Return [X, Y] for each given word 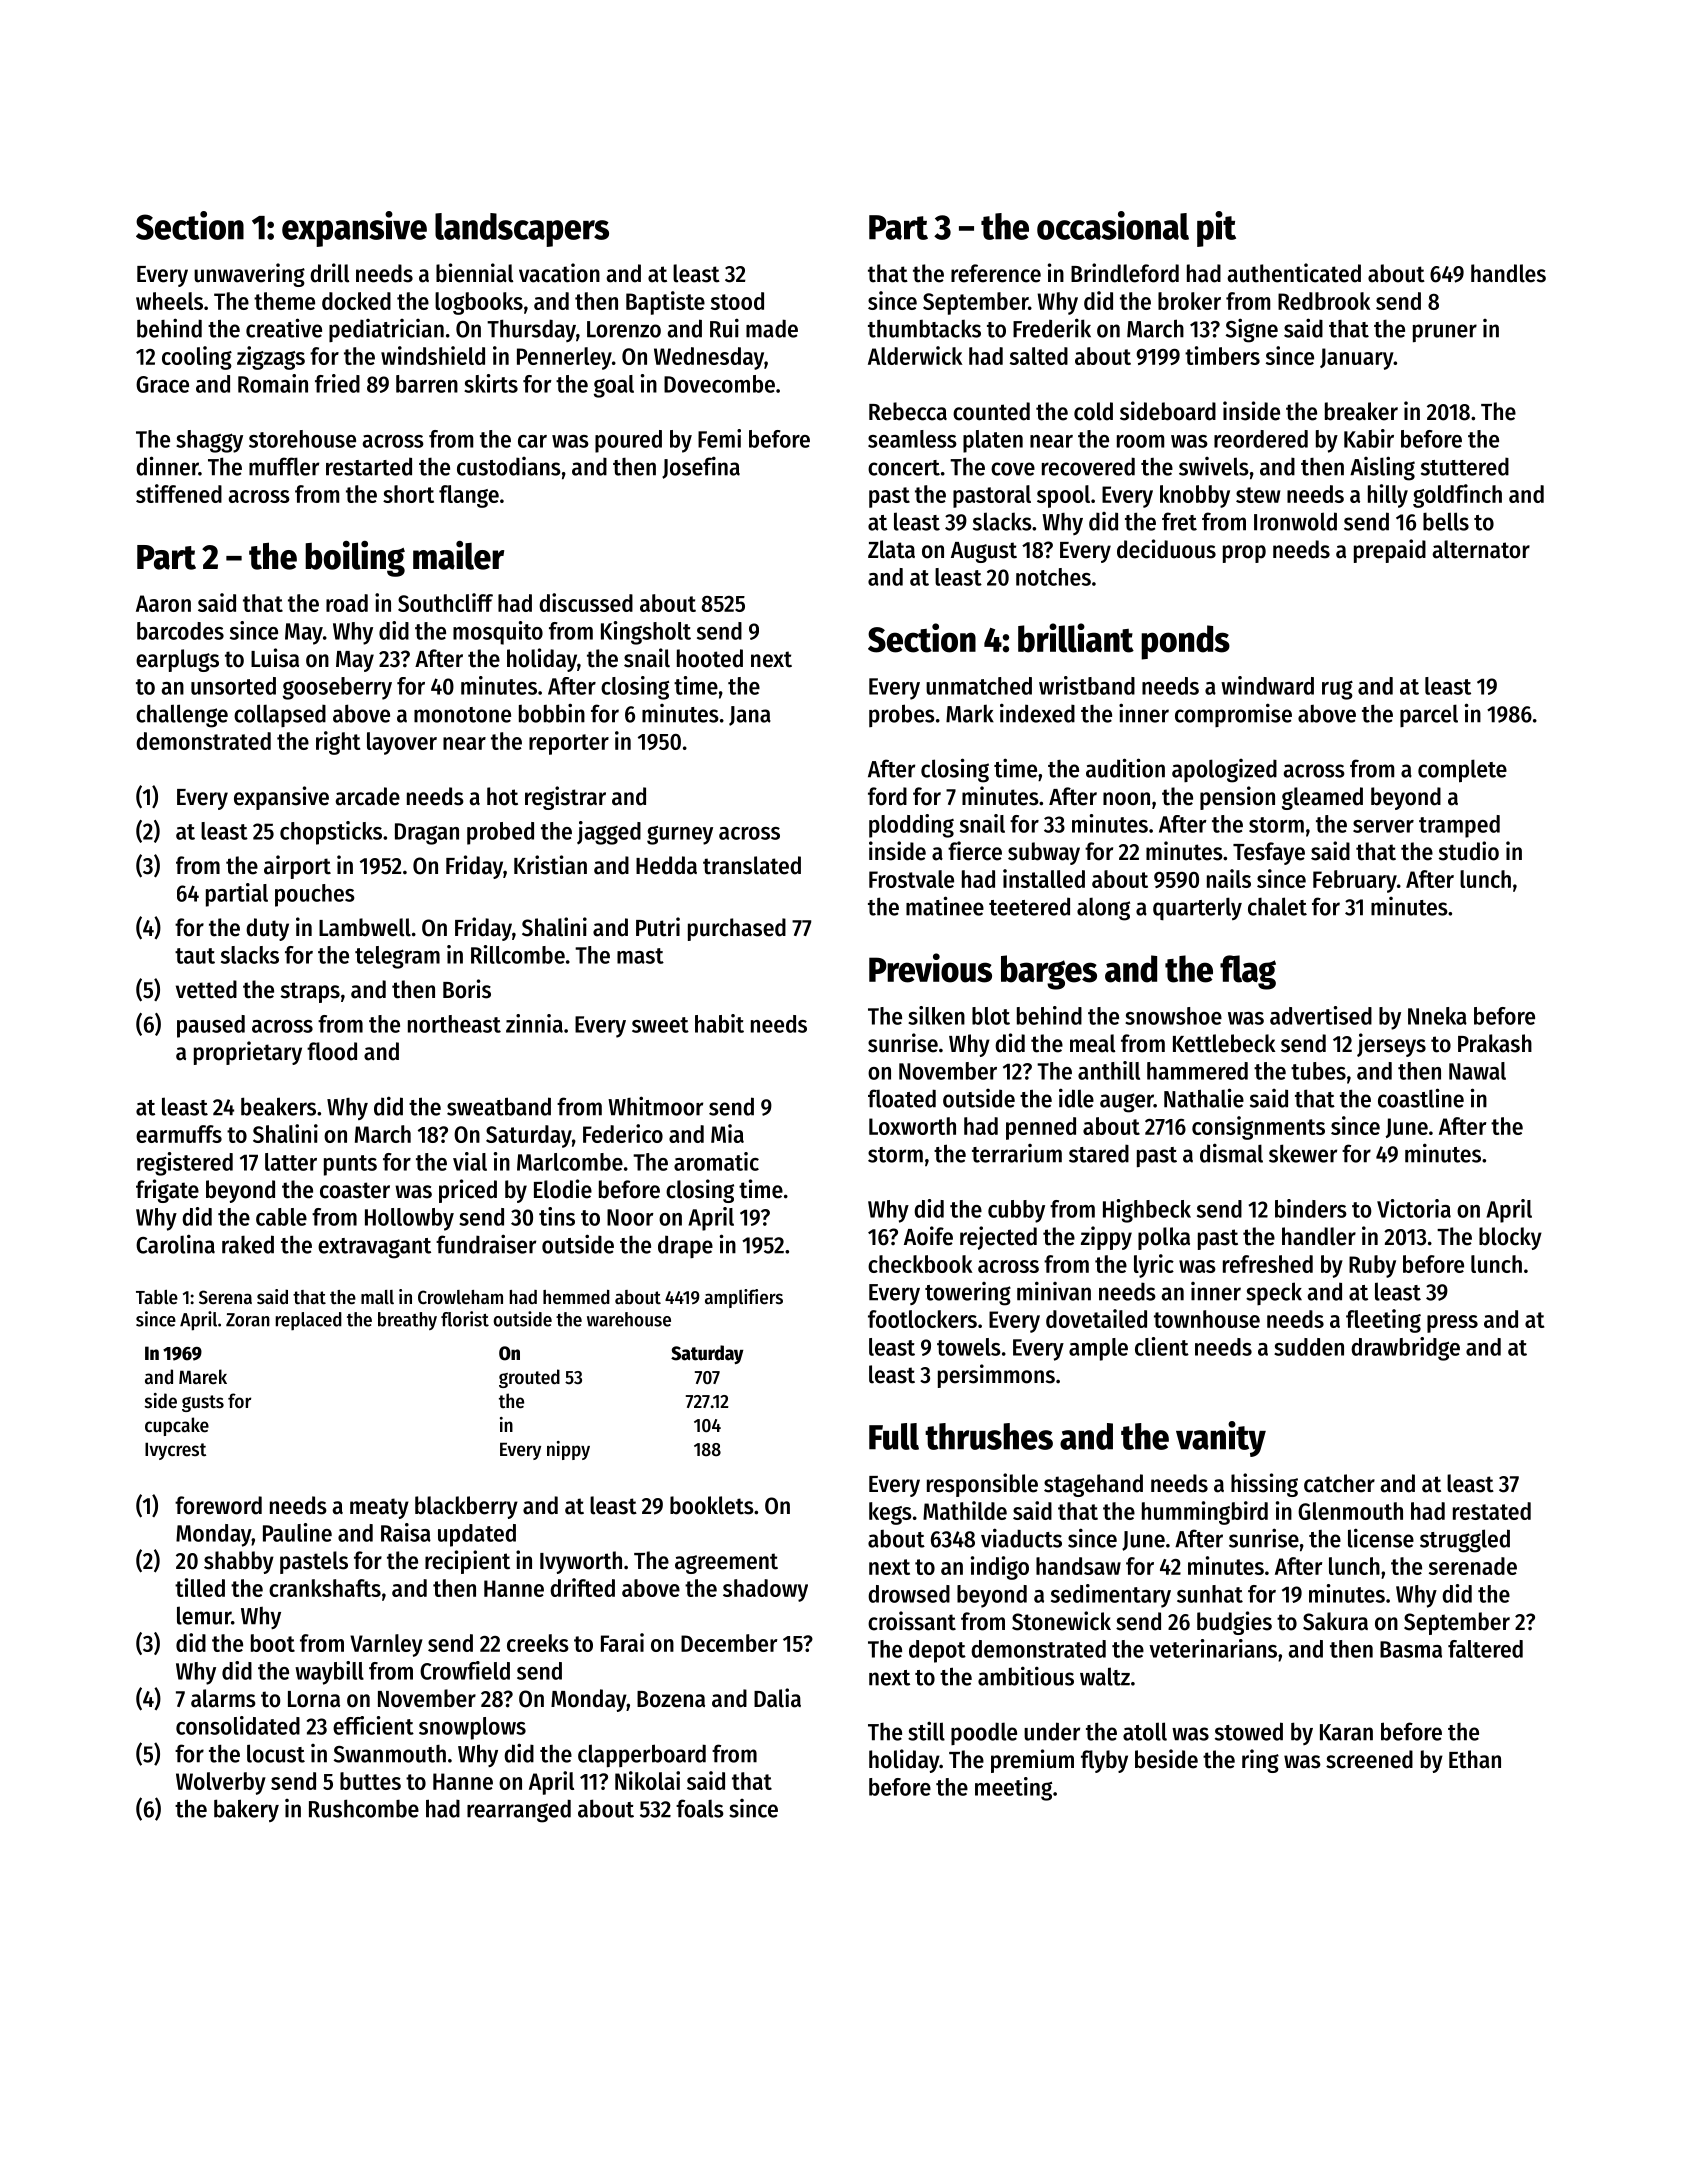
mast [640, 956]
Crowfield [465, 1670]
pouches [315, 895]
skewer [1303, 1153]
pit [1216, 229]
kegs [890, 1513]
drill [330, 273]
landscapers [522, 230]
